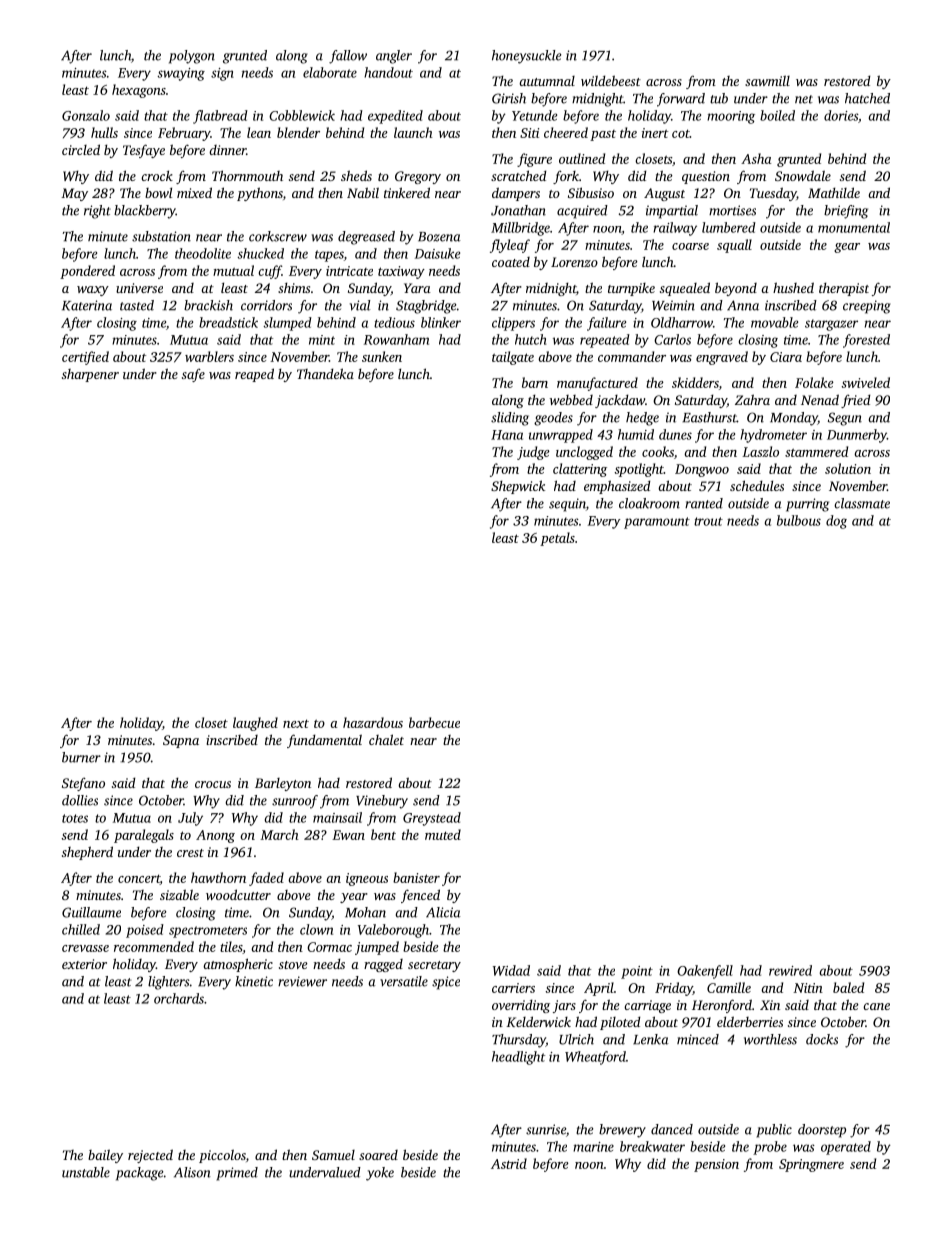 This screenshot has width=952, height=1233. Describe the element at coordinates (736, 289) in the screenshot. I see `beyond` at that location.
